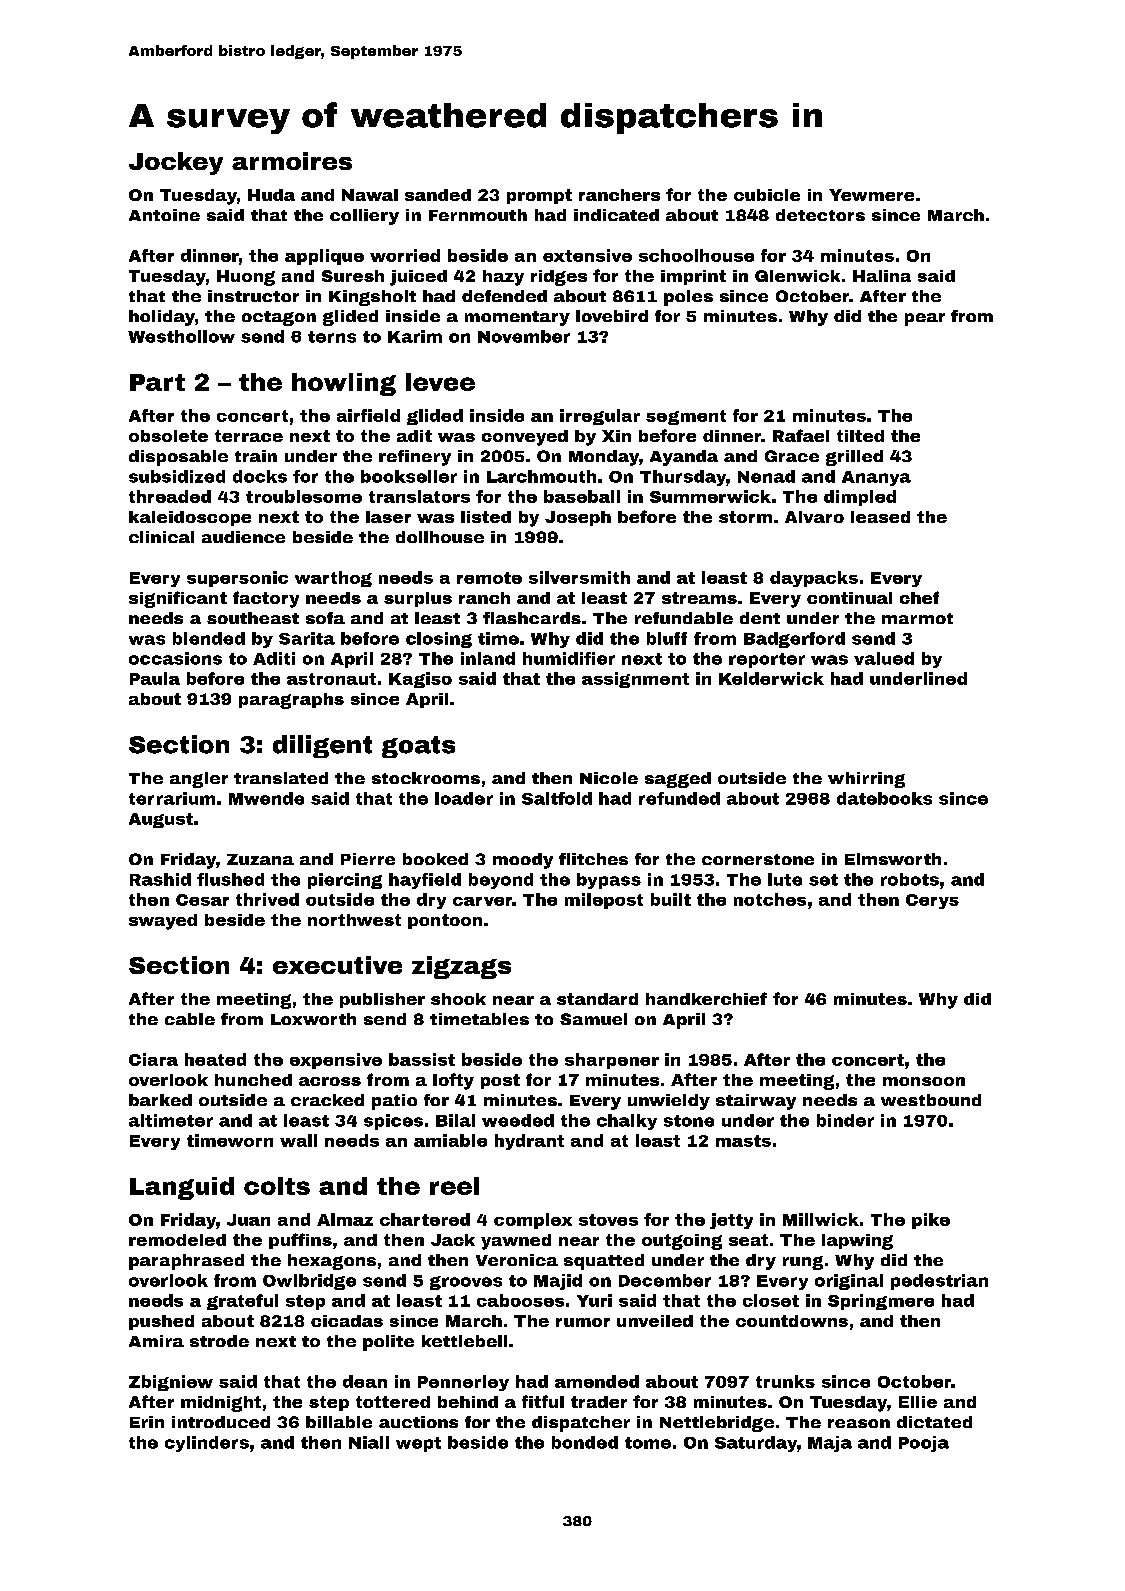 This image has height=1591, width=1125. Describe the element at coordinates (486, 517) in the image. I see `listed` at that location.
